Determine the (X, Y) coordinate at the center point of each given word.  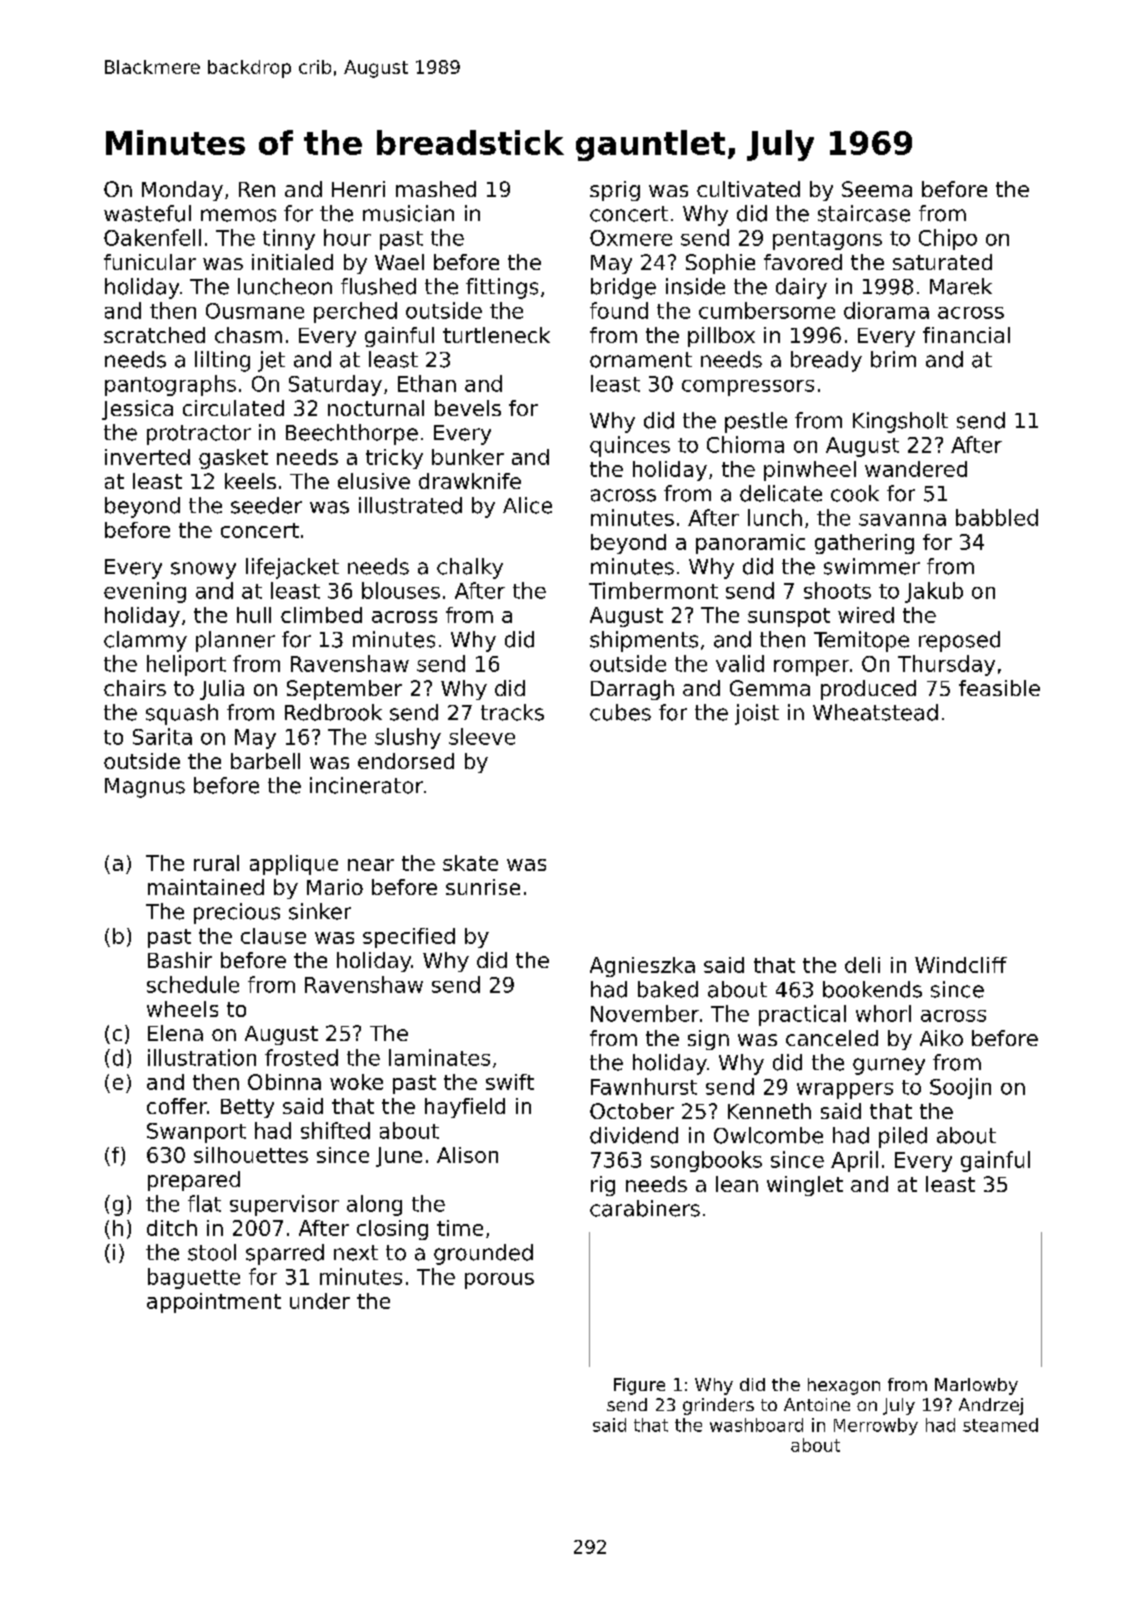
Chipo (948, 239)
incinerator (366, 785)
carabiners (645, 1208)
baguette (194, 1278)
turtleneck (496, 335)
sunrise (483, 887)
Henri (358, 189)
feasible (999, 688)
